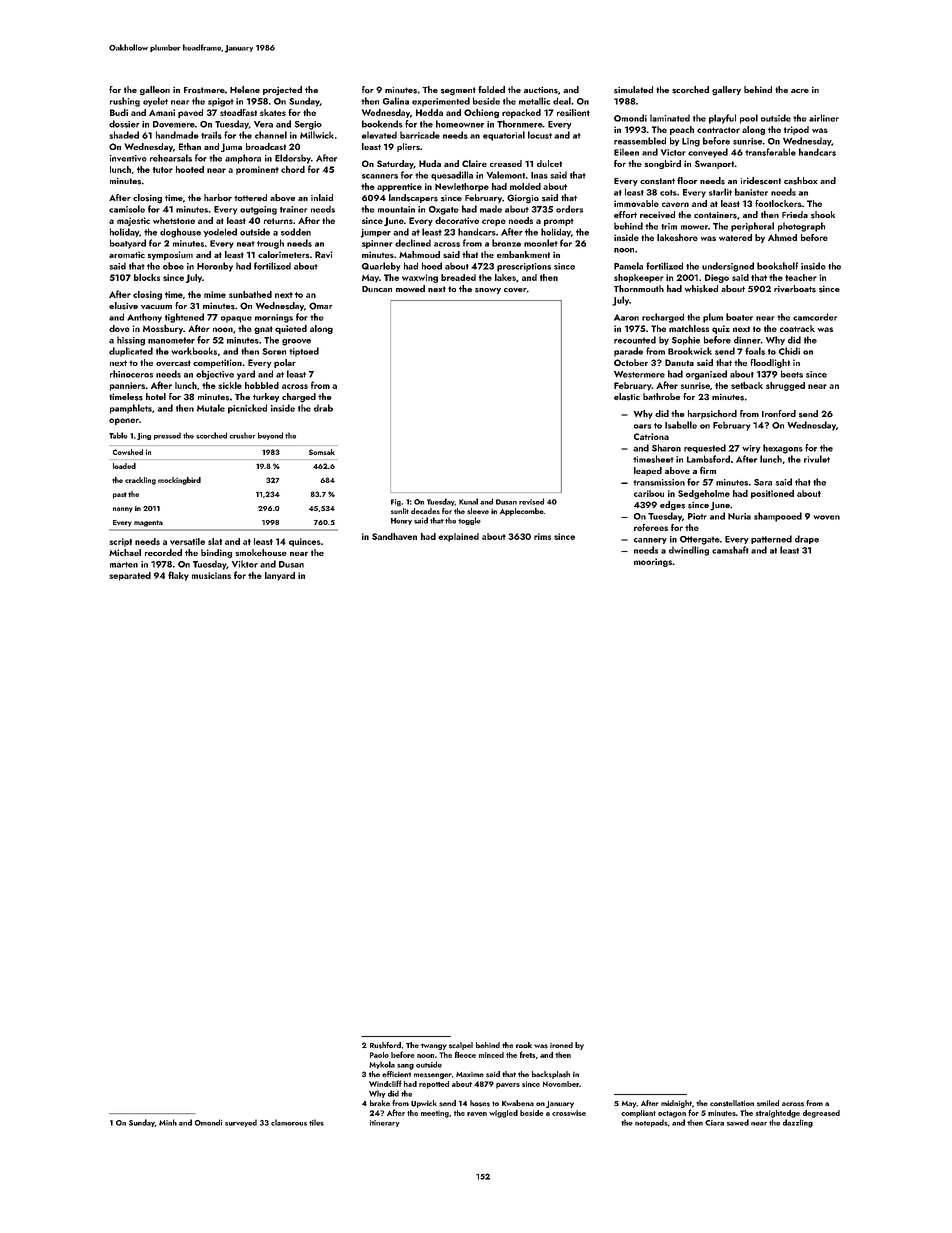  What do you see at coordinates (385, 1045) in the screenshot?
I see `Rushford` at bounding box center [385, 1045].
